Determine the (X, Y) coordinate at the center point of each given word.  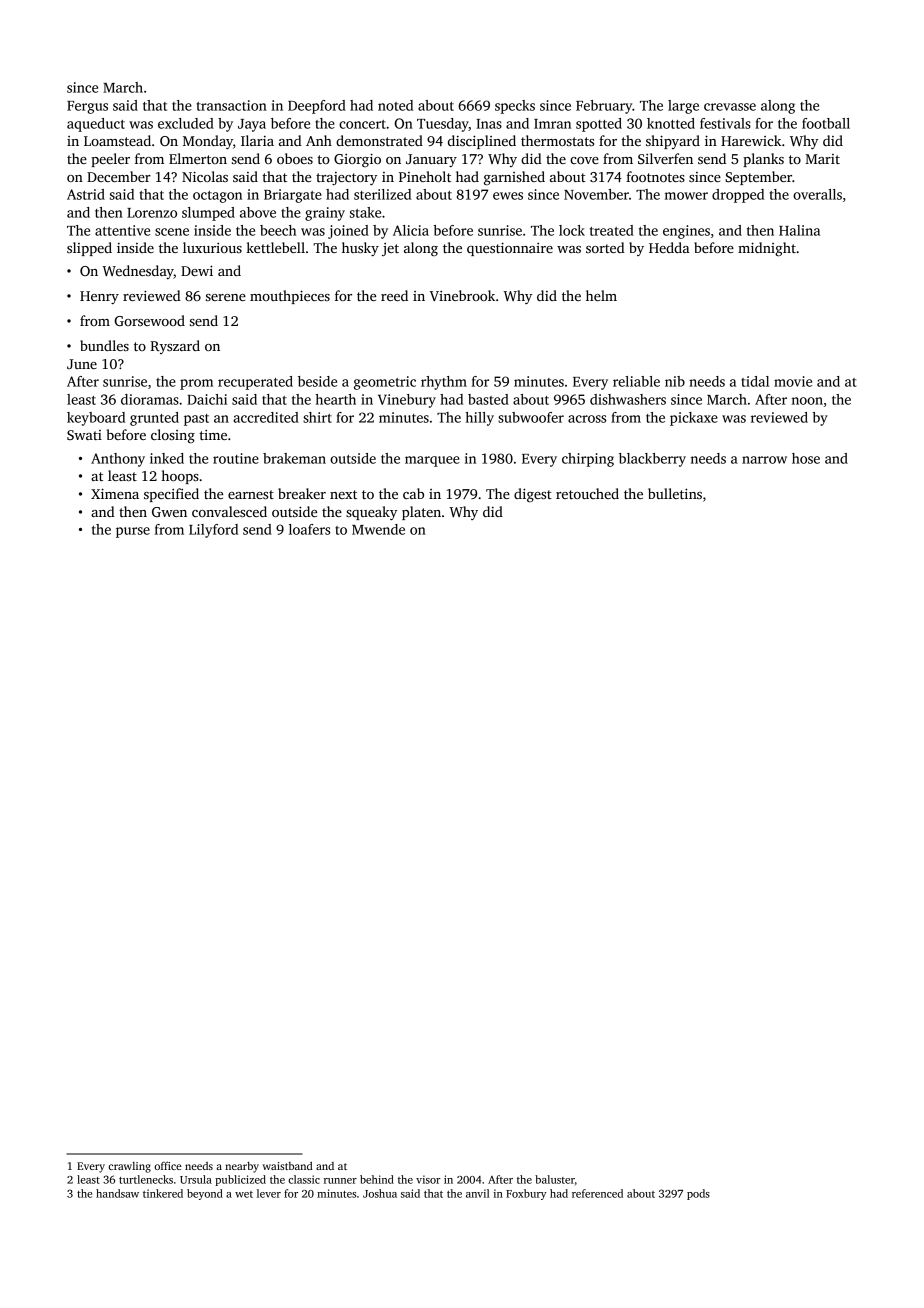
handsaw (117, 1193)
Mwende (378, 529)
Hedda (669, 247)
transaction (231, 105)
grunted (154, 419)
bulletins (675, 493)
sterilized (382, 194)
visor (428, 1179)
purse (133, 532)
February (604, 107)
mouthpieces (290, 297)
